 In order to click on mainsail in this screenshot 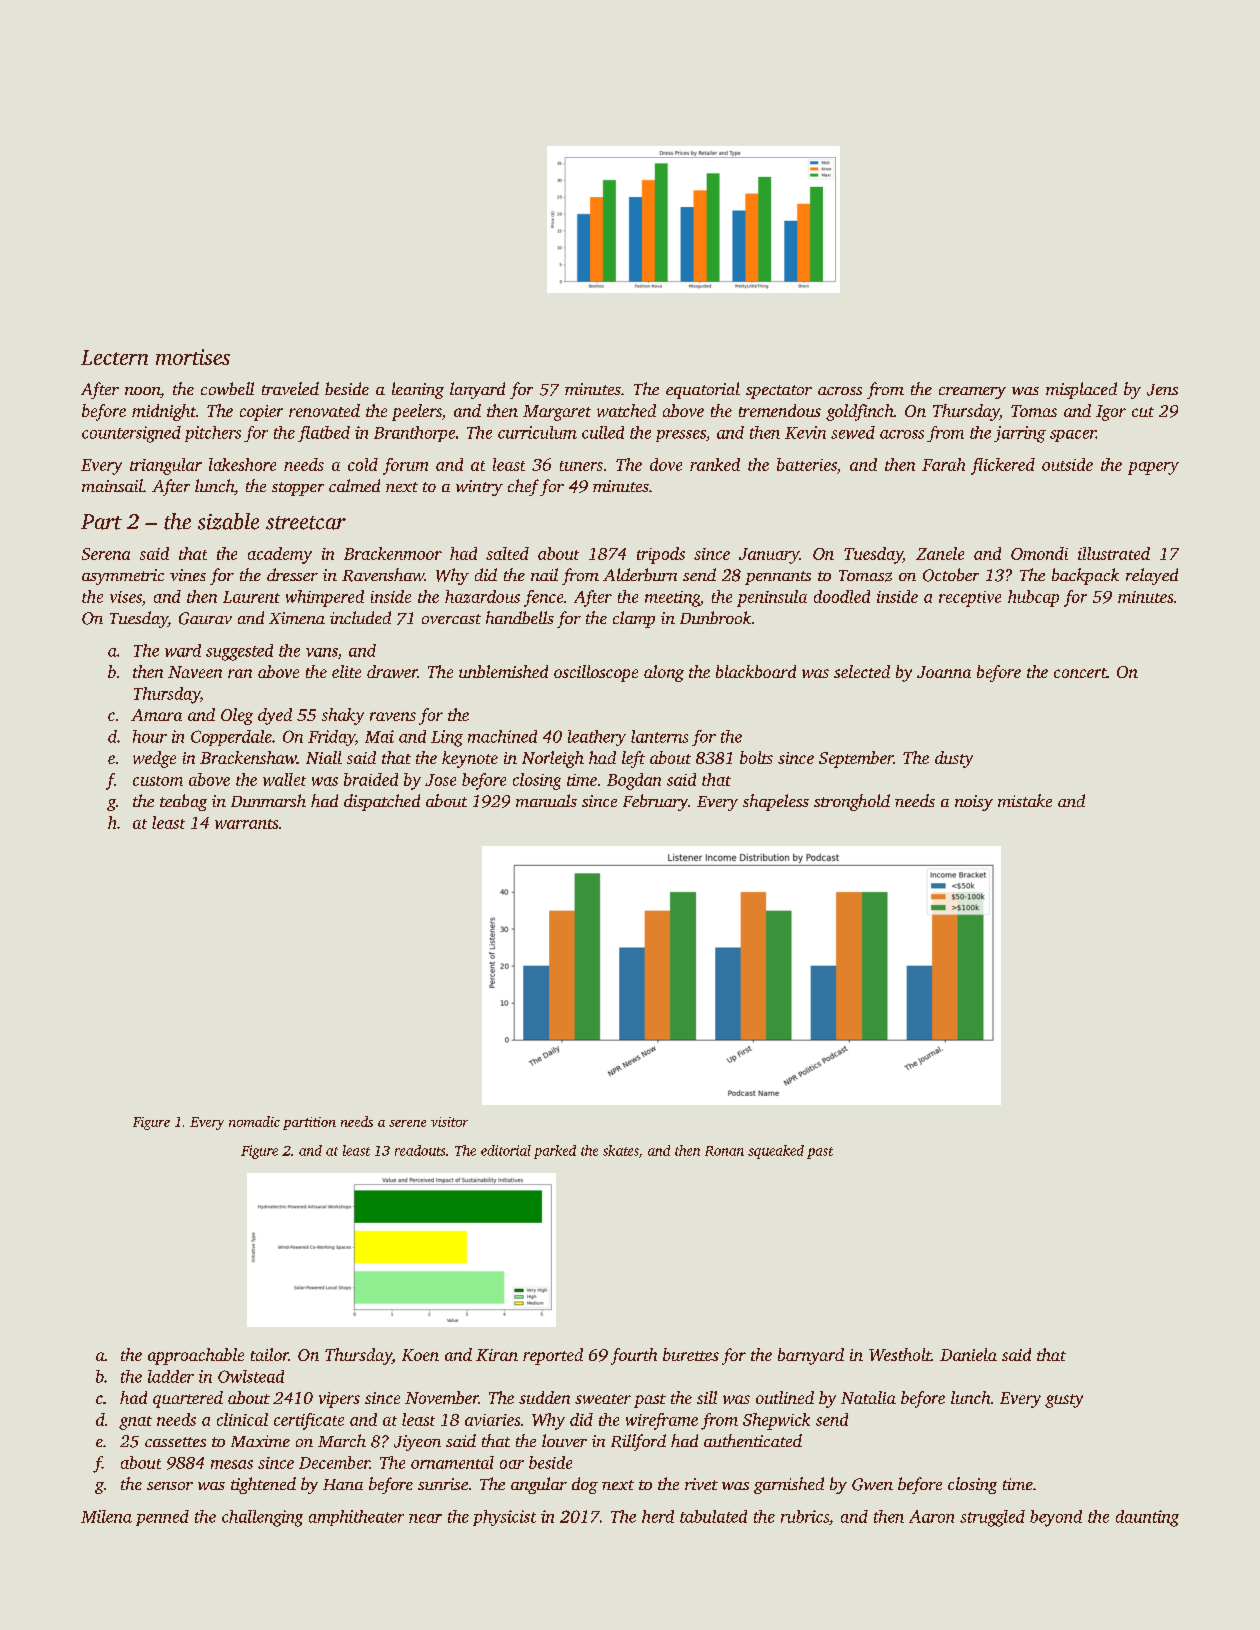, I will do `click(112, 485)`.
